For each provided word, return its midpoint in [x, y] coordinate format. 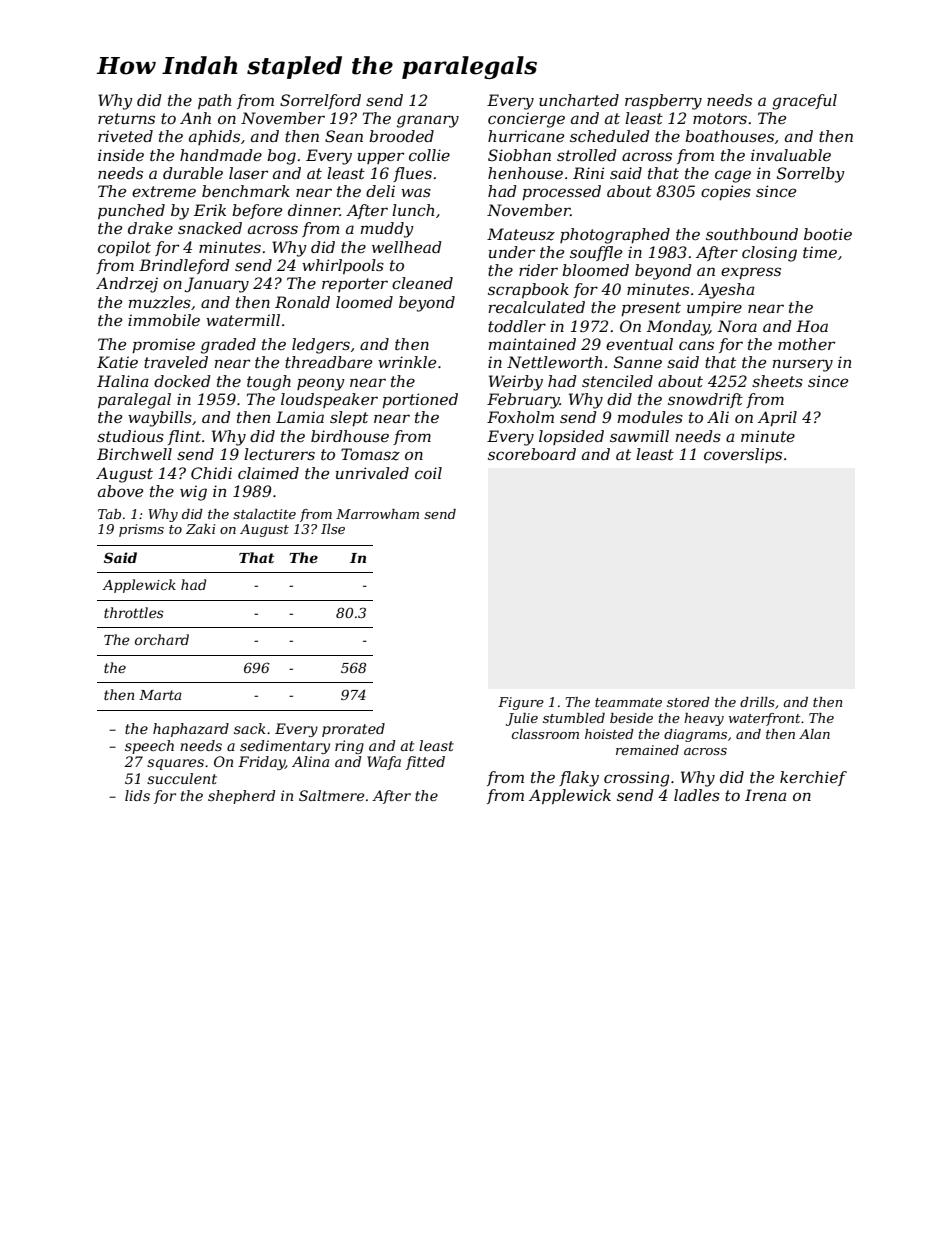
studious [130, 436]
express [751, 273]
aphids [214, 137]
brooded [401, 136]
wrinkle [407, 362]
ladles [697, 795]
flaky [579, 779]
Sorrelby [811, 175]
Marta [160, 695]
